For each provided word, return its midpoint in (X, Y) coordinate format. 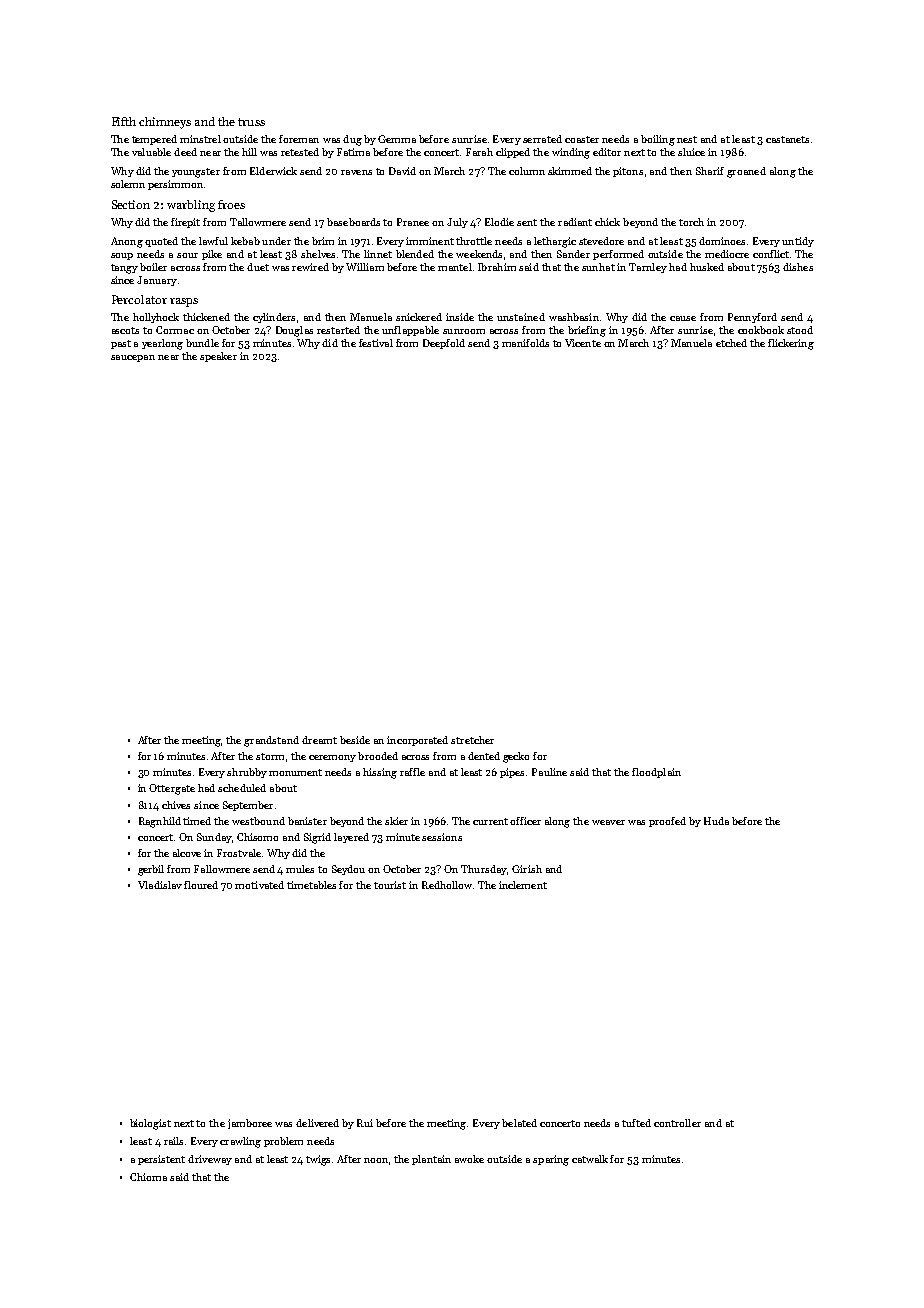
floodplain (656, 773)
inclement (523, 885)
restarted (338, 330)
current (490, 821)
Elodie (499, 222)
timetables (311, 885)
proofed (667, 822)
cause (683, 318)
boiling (658, 140)
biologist (150, 1124)
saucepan (133, 358)
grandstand (271, 741)
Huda (716, 821)
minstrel (200, 139)
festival (376, 343)
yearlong (162, 344)
